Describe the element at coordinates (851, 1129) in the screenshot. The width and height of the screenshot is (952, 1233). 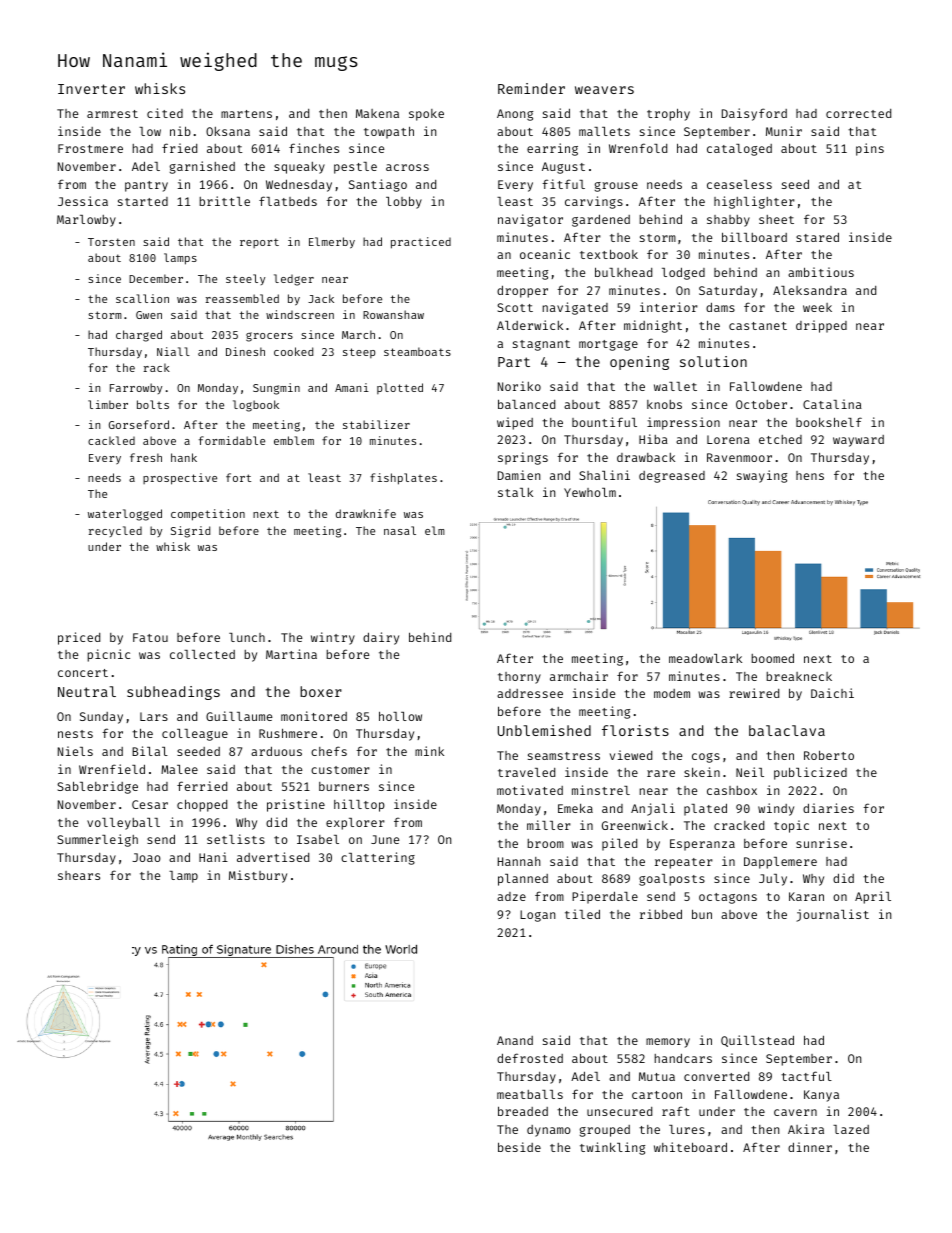
I see `lazed` at that location.
